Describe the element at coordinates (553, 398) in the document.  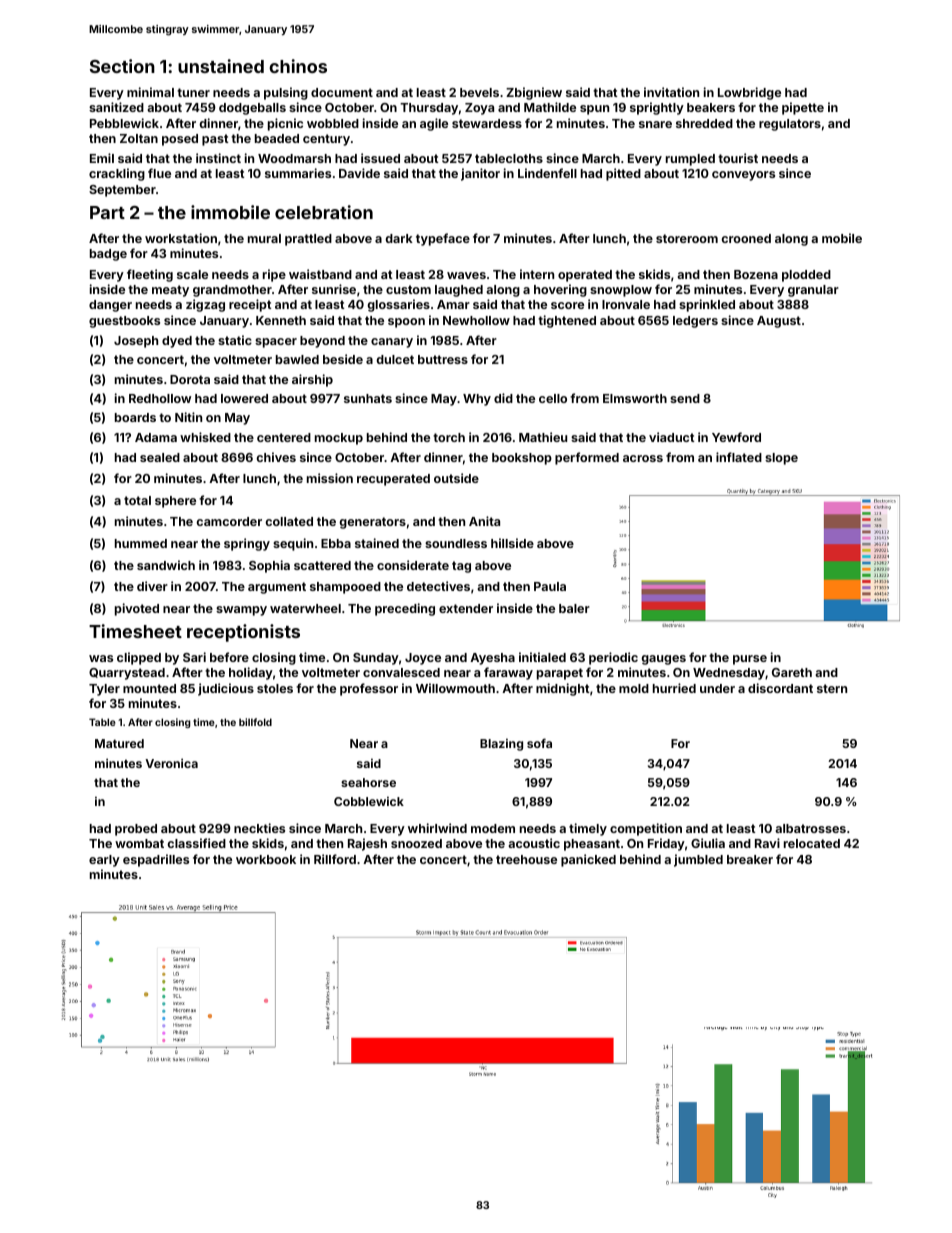
I see `cello` at that location.
